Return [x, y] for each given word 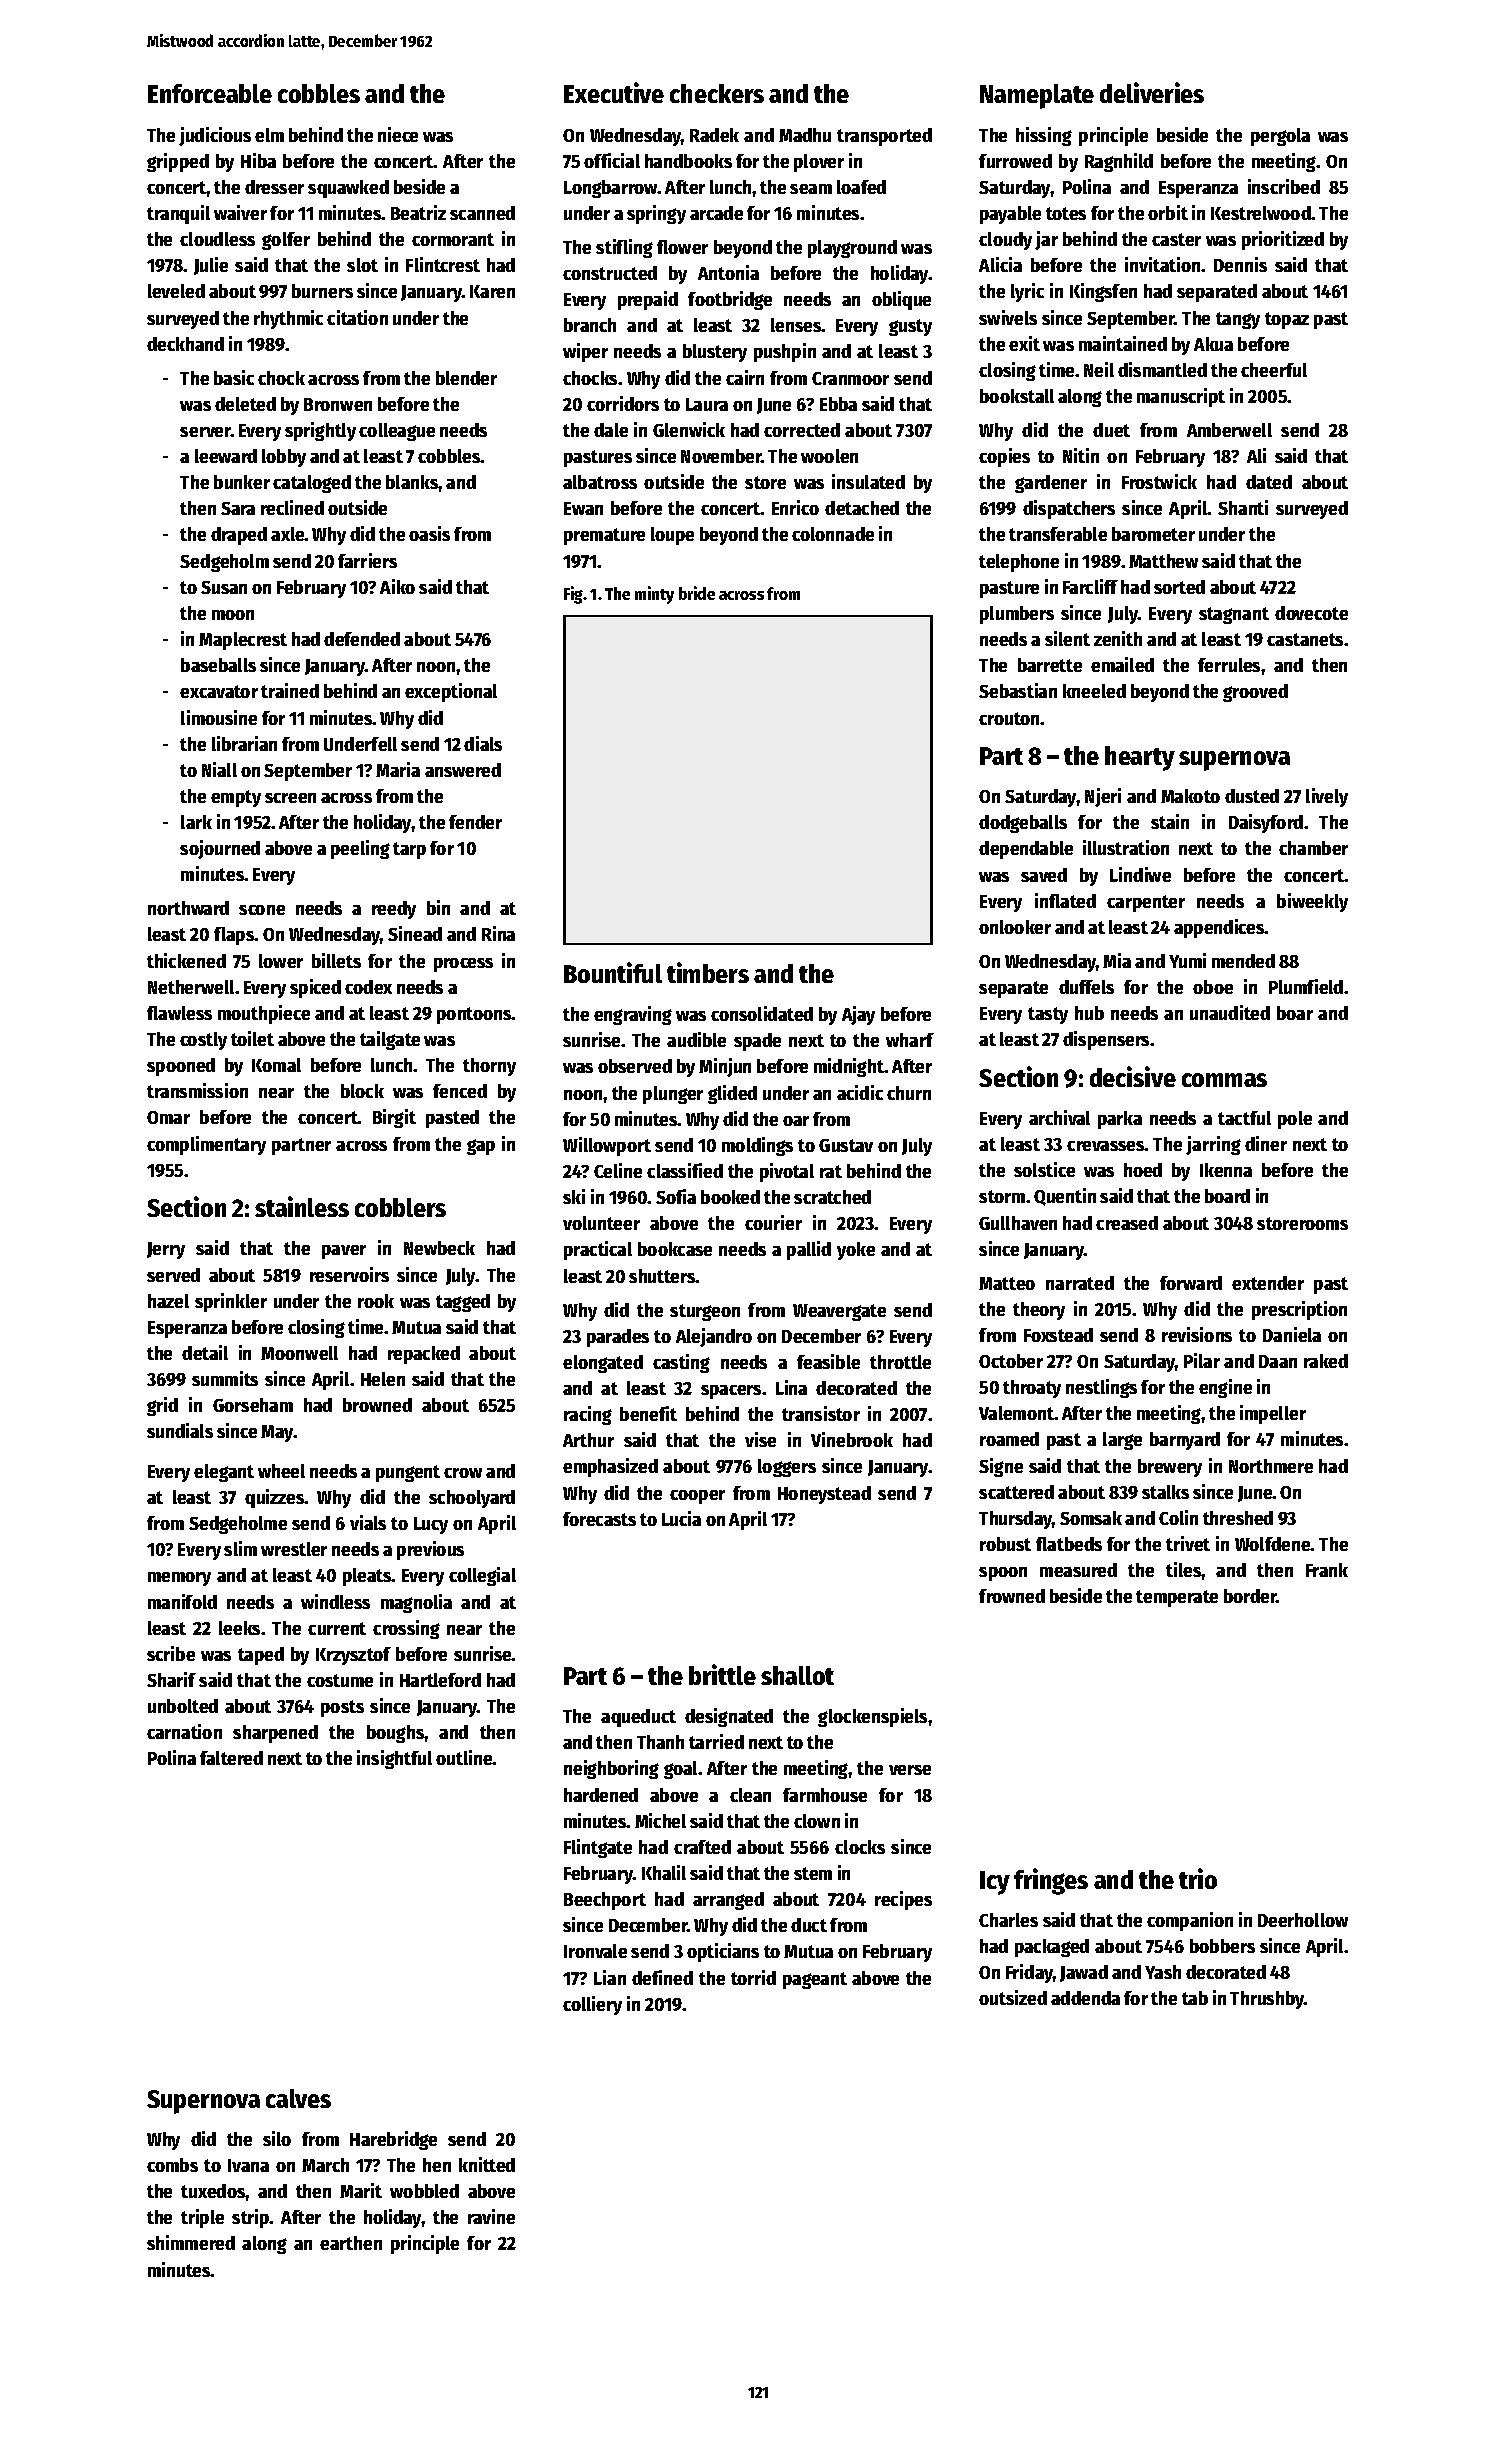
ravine [491, 2216]
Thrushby [1267, 2000]
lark [196, 822]
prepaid [648, 300]
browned [377, 1405]
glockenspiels [872, 1717]
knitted [487, 2164]
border [1250, 1596]
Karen [492, 291]
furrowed [1015, 161]
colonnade [833, 534]
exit [1024, 343]
